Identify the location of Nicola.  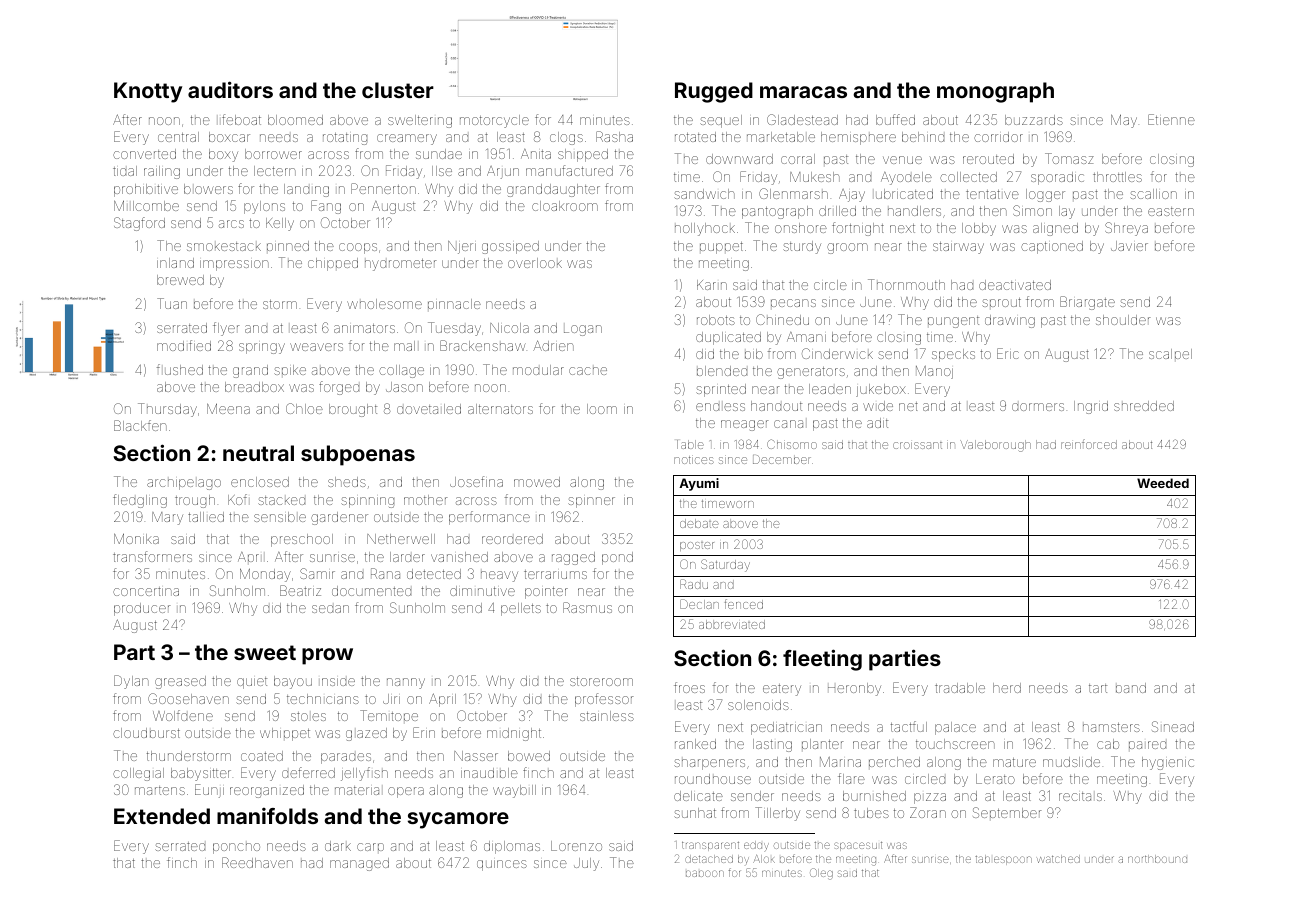
(509, 328).
